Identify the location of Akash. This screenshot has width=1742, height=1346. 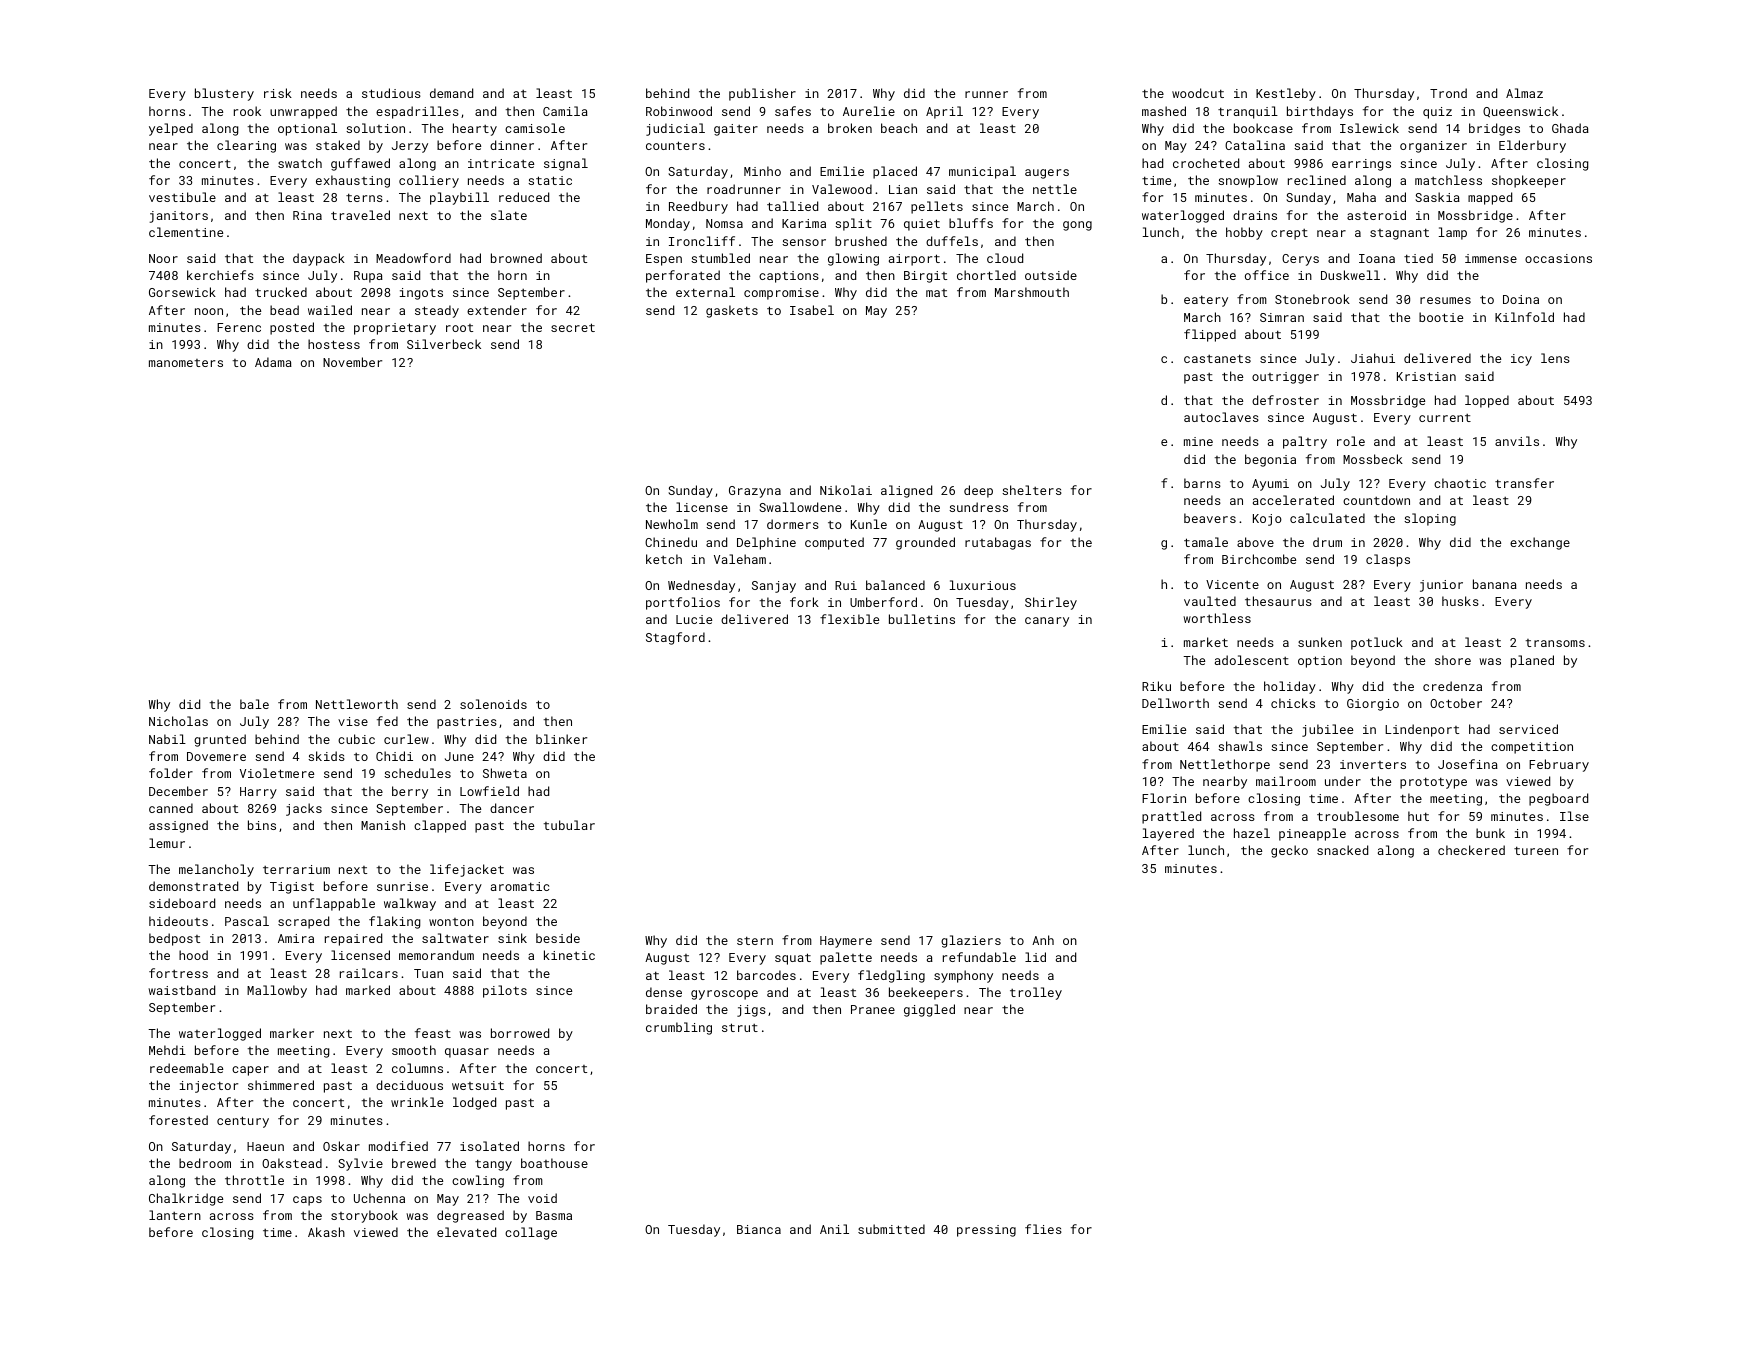
(326, 1232).
